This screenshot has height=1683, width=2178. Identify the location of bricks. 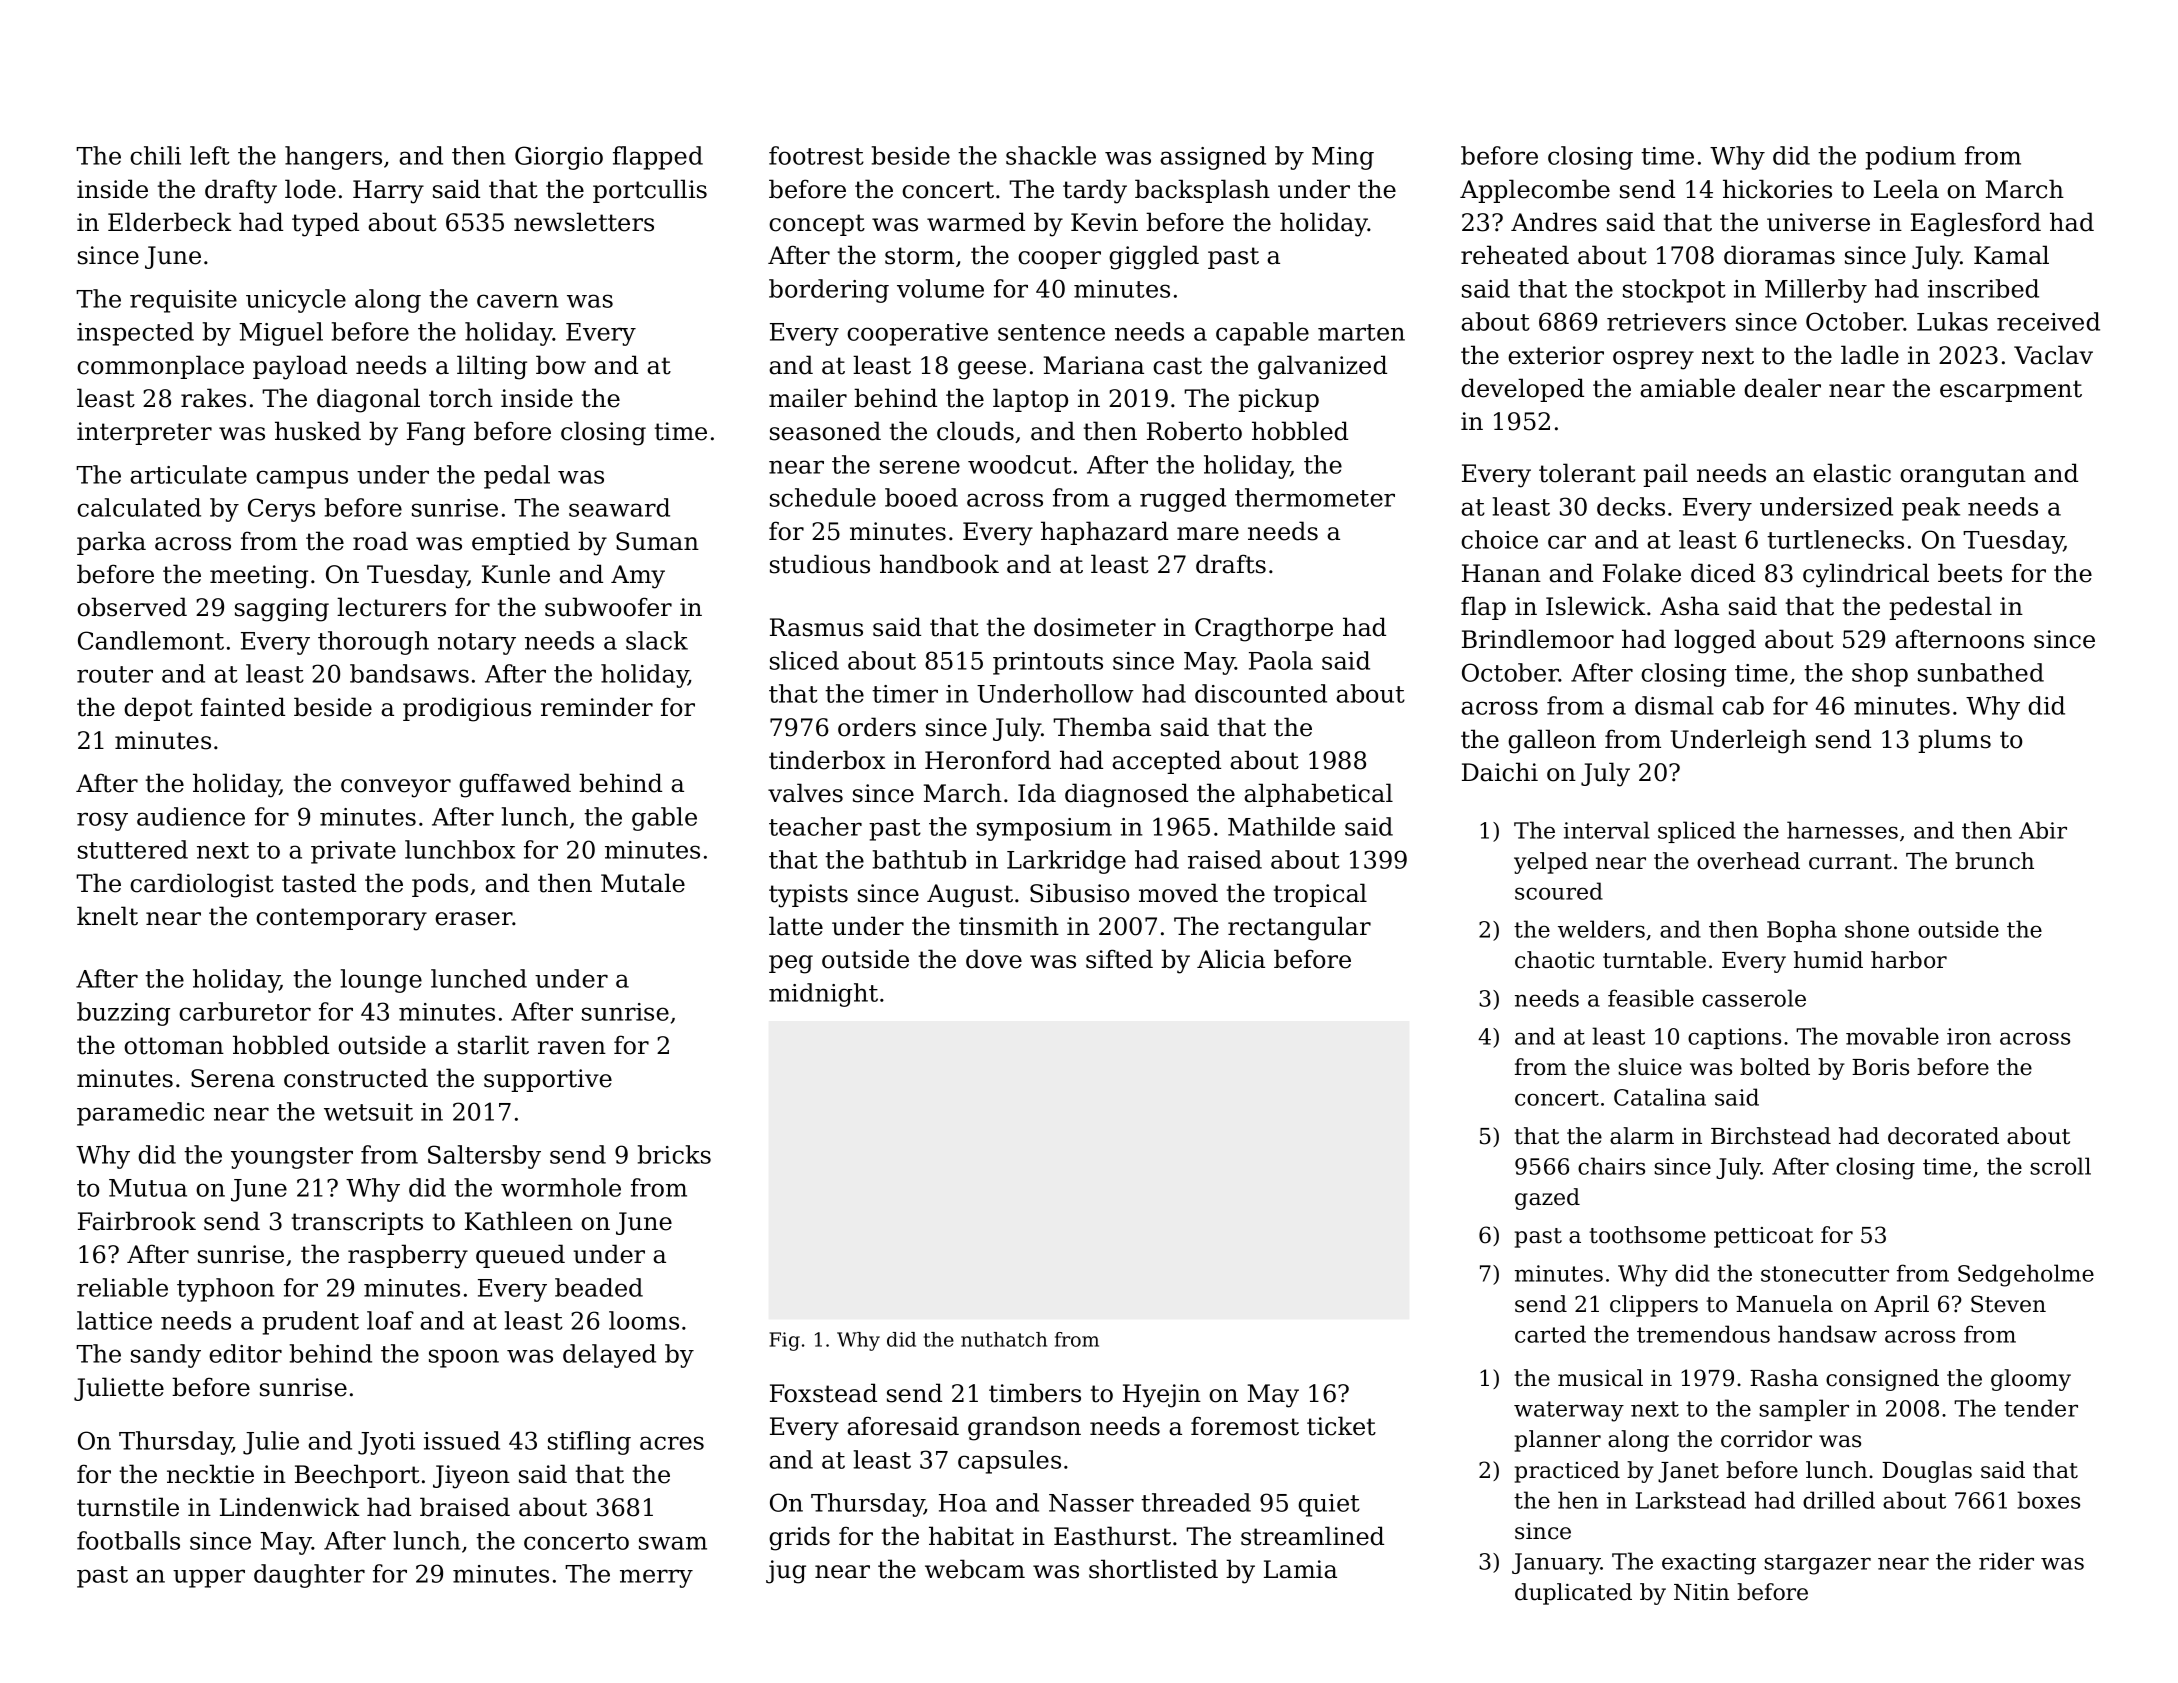
(674, 1154).
